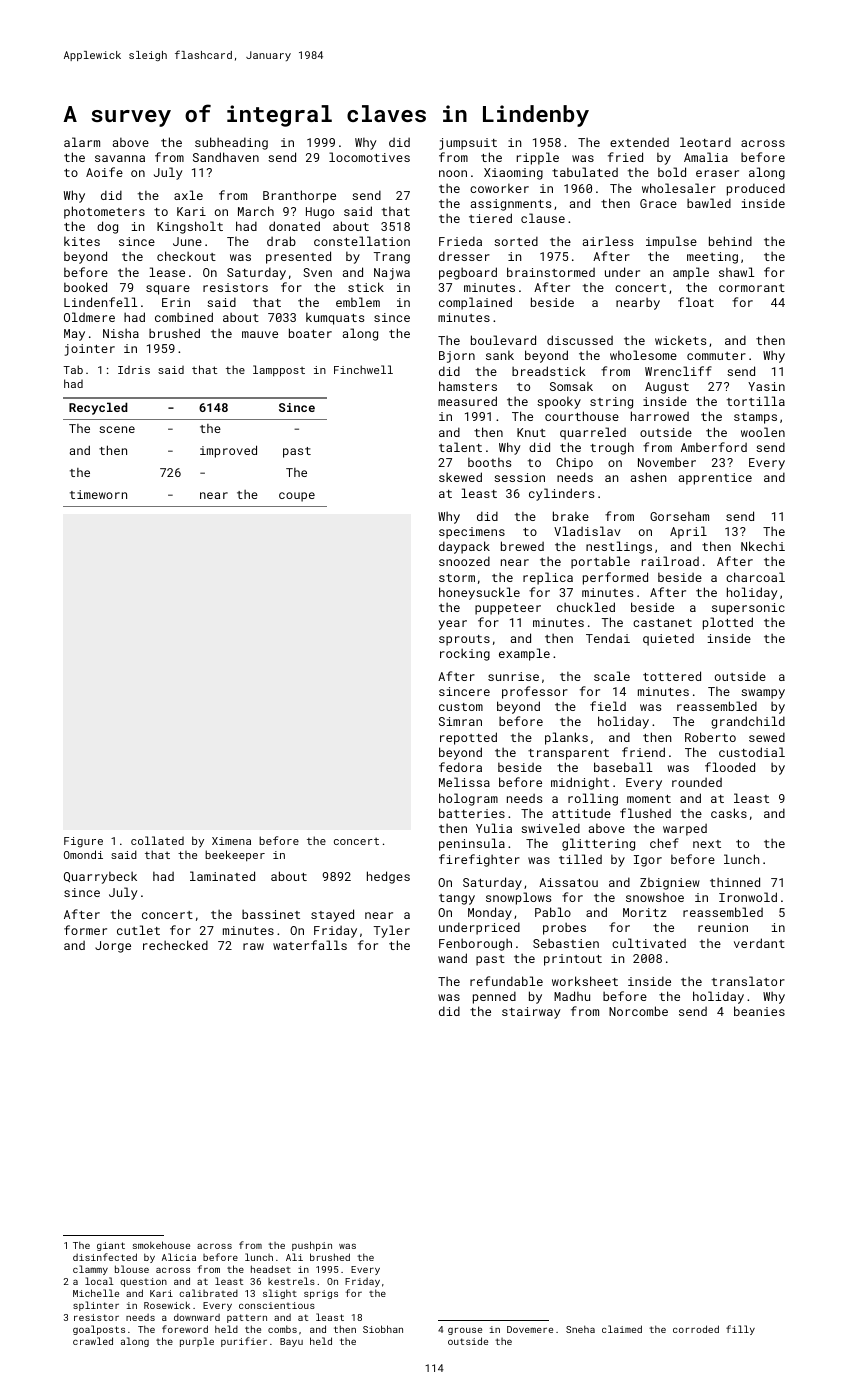 The width and height of the screenshot is (849, 1400). I want to click on swampy, so click(763, 694).
